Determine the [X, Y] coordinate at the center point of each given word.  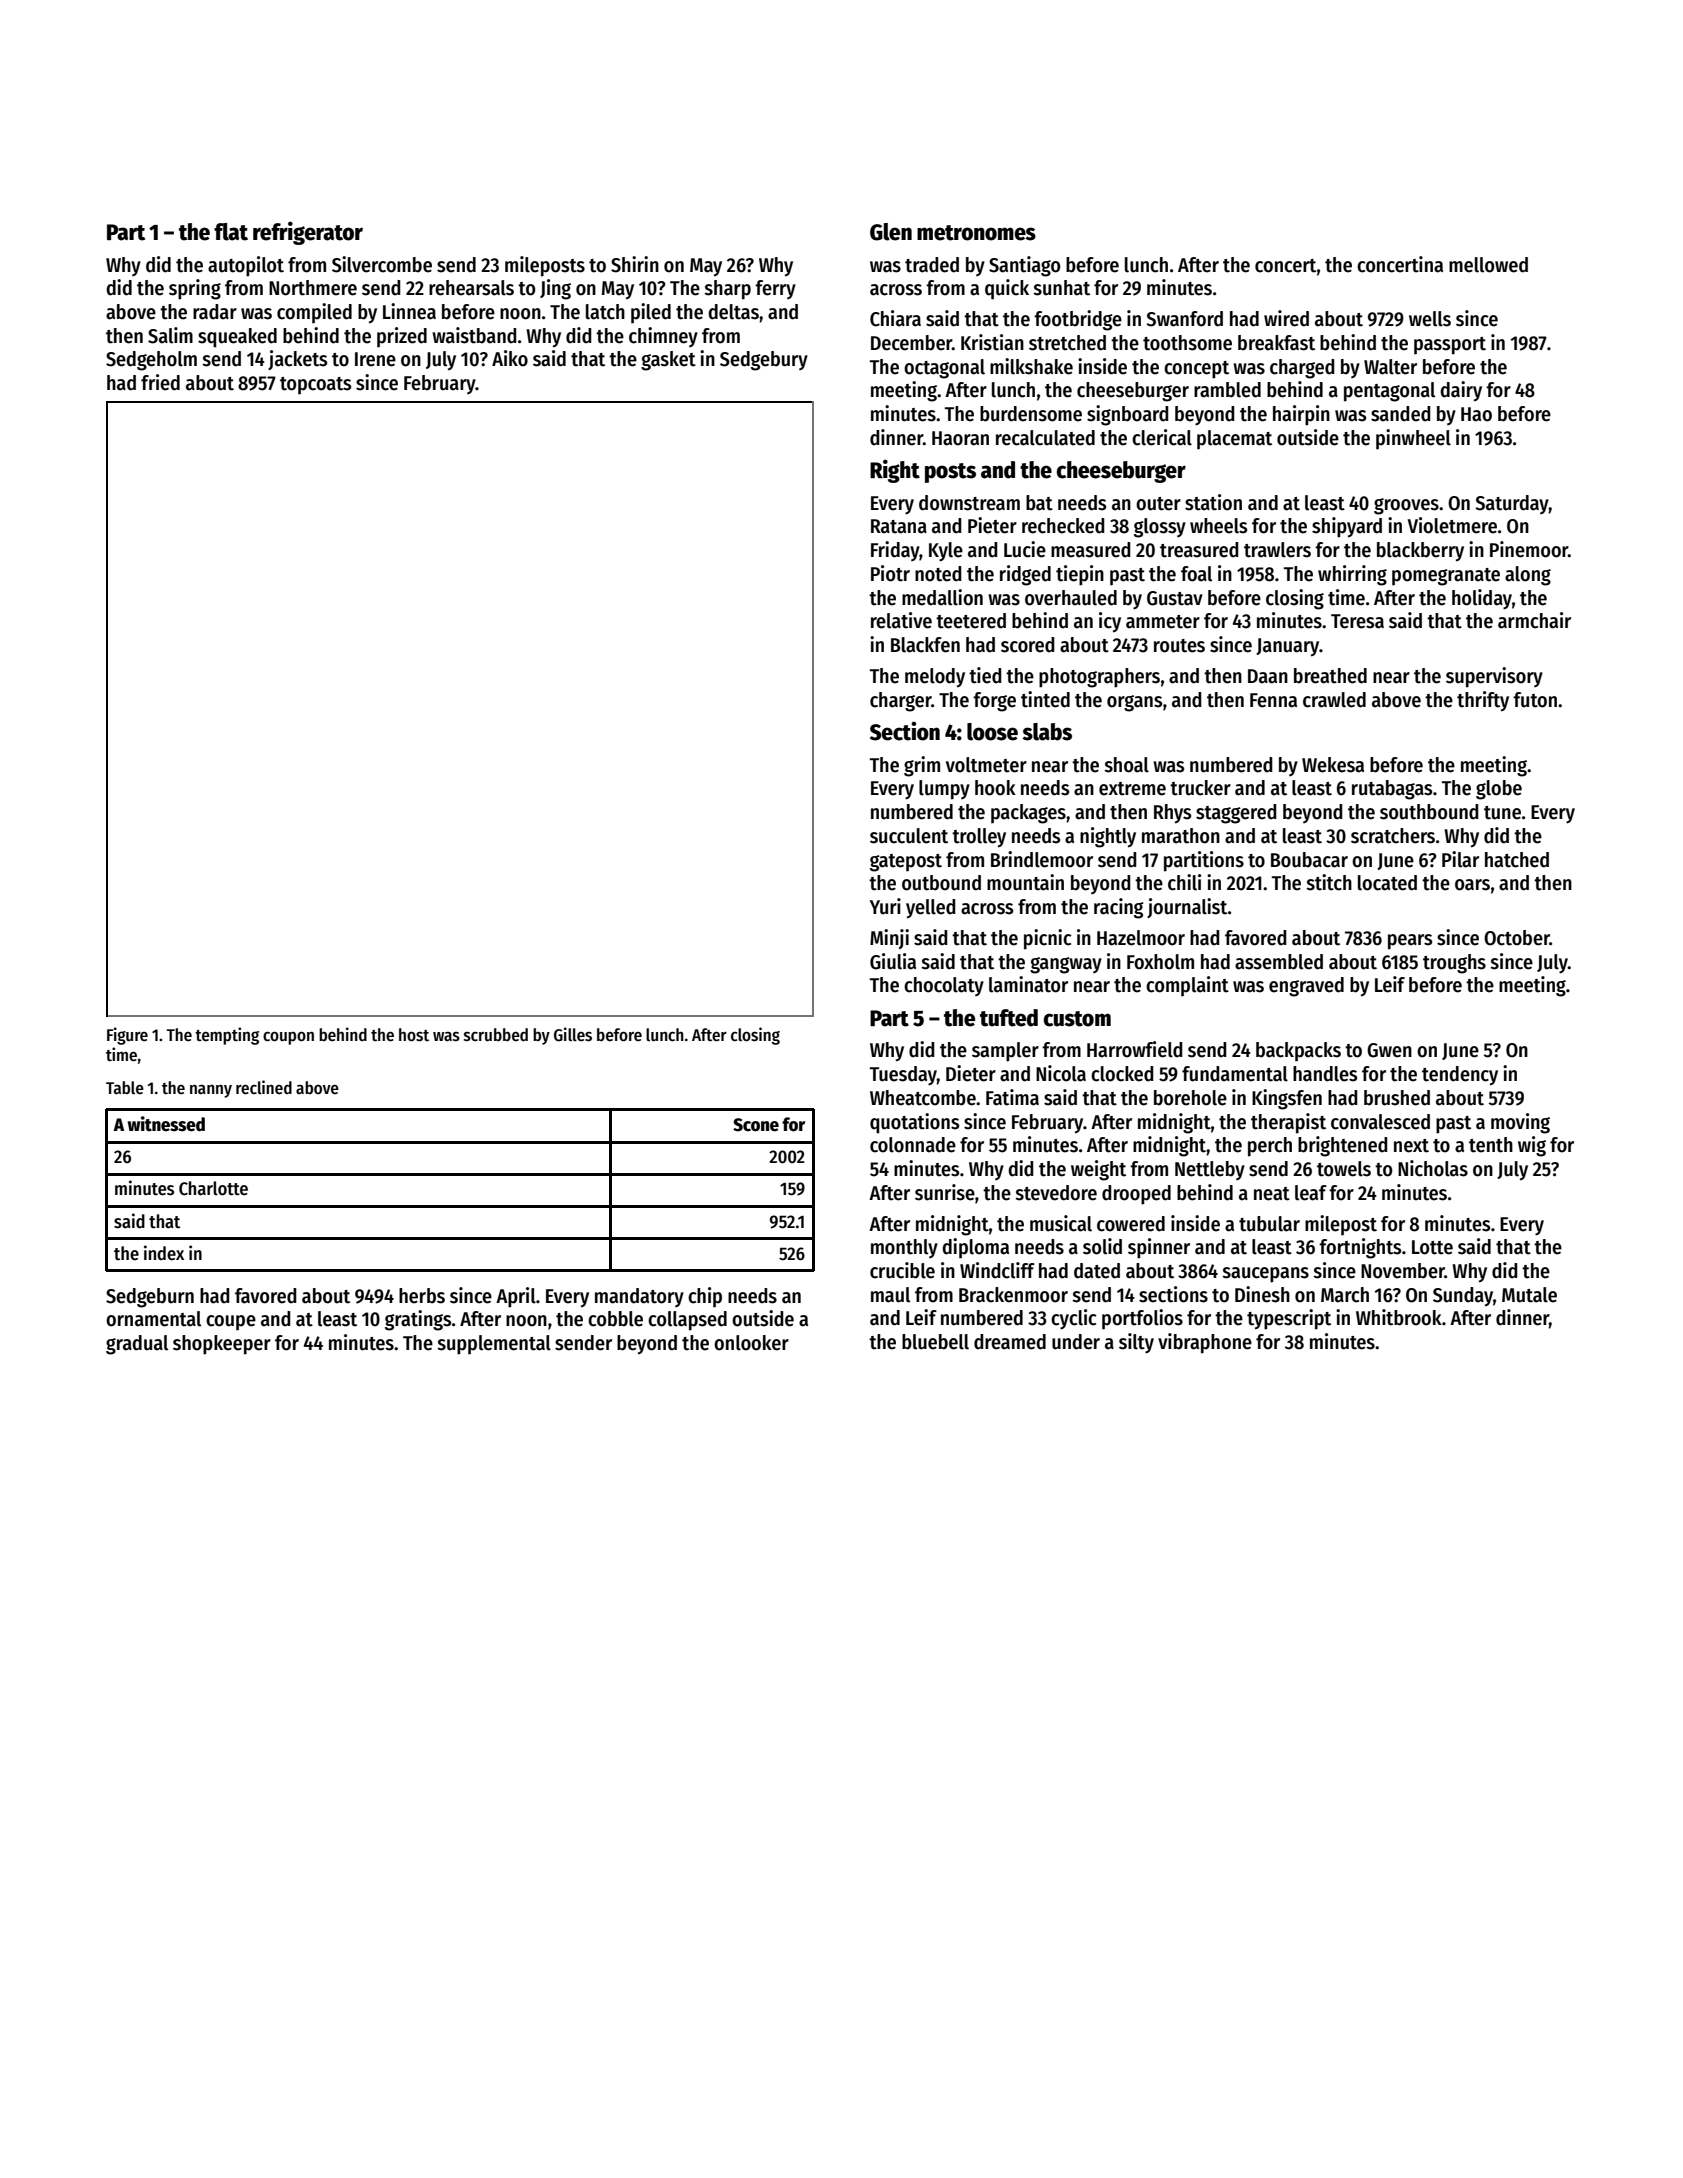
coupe [231, 1323]
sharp [727, 290]
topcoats [315, 386]
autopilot [246, 266]
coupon [288, 1038]
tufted [1009, 1018]
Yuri [885, 906]
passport [1450, 346]
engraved [1306, 987]
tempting [227, 1036]
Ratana [899, 526]
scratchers [1393, 836]
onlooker [751, 1343]
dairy [1461, 391]
